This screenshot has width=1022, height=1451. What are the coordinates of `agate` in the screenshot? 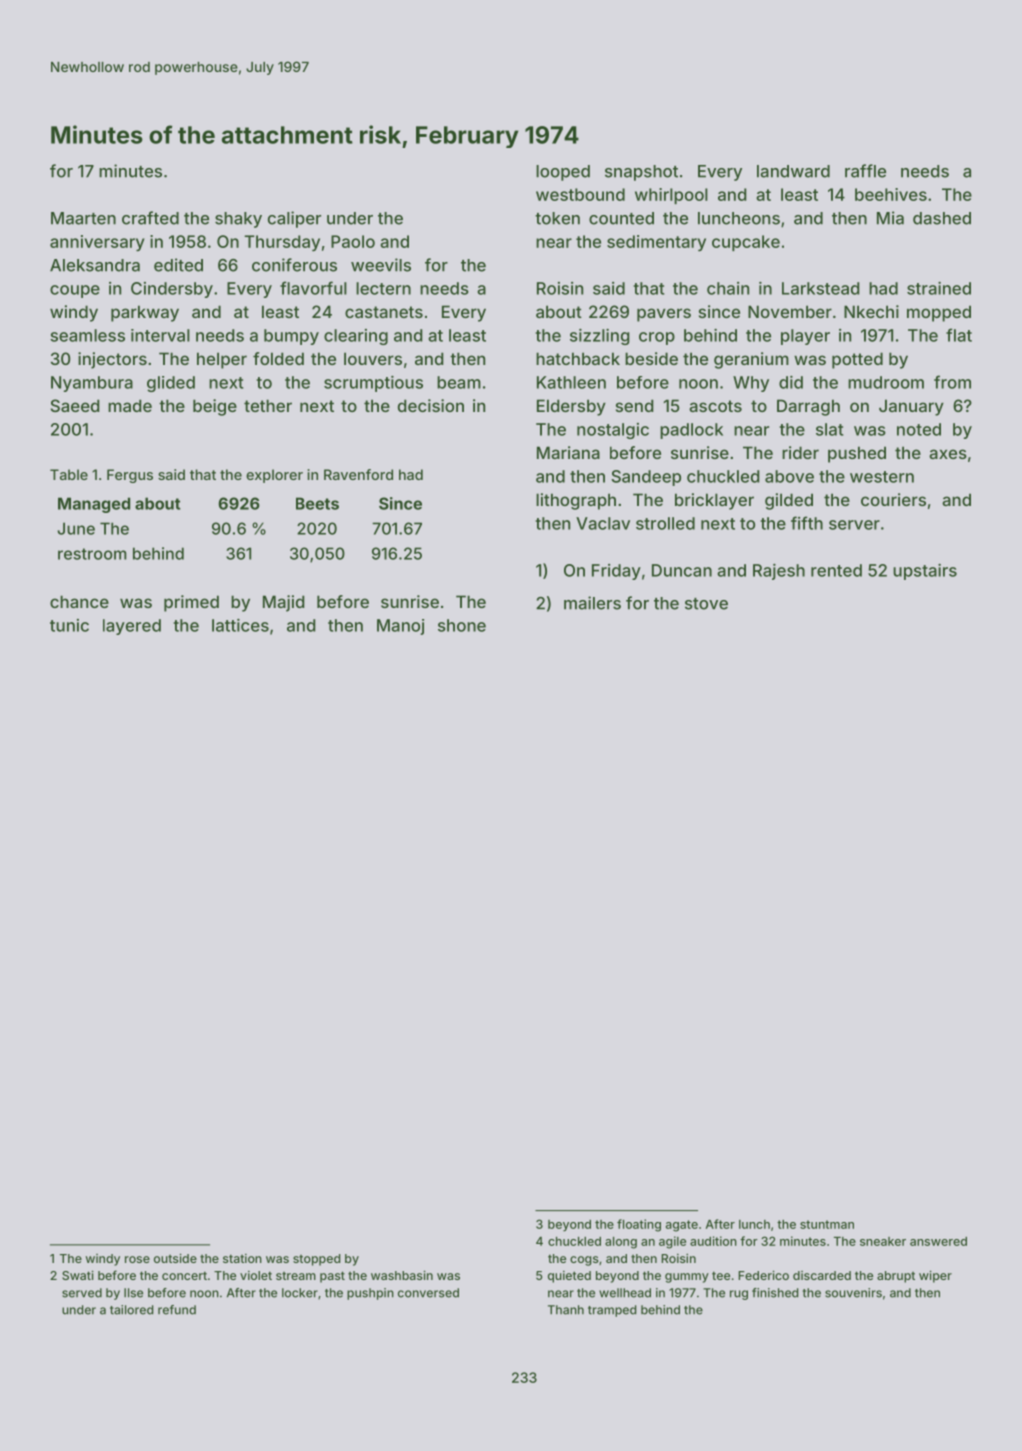 It's located at (682, 1226).
